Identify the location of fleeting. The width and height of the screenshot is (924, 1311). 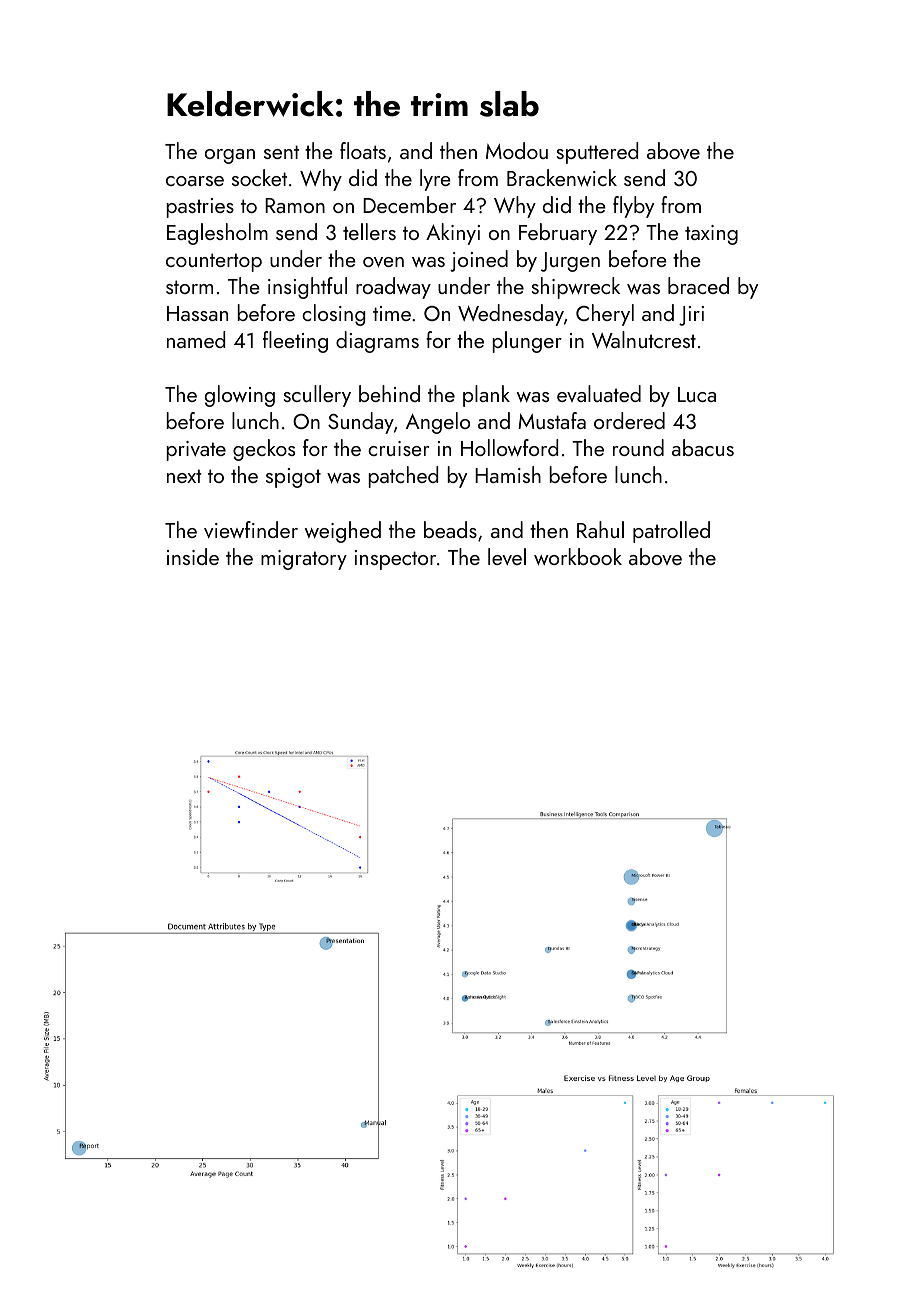
(295, 342).
